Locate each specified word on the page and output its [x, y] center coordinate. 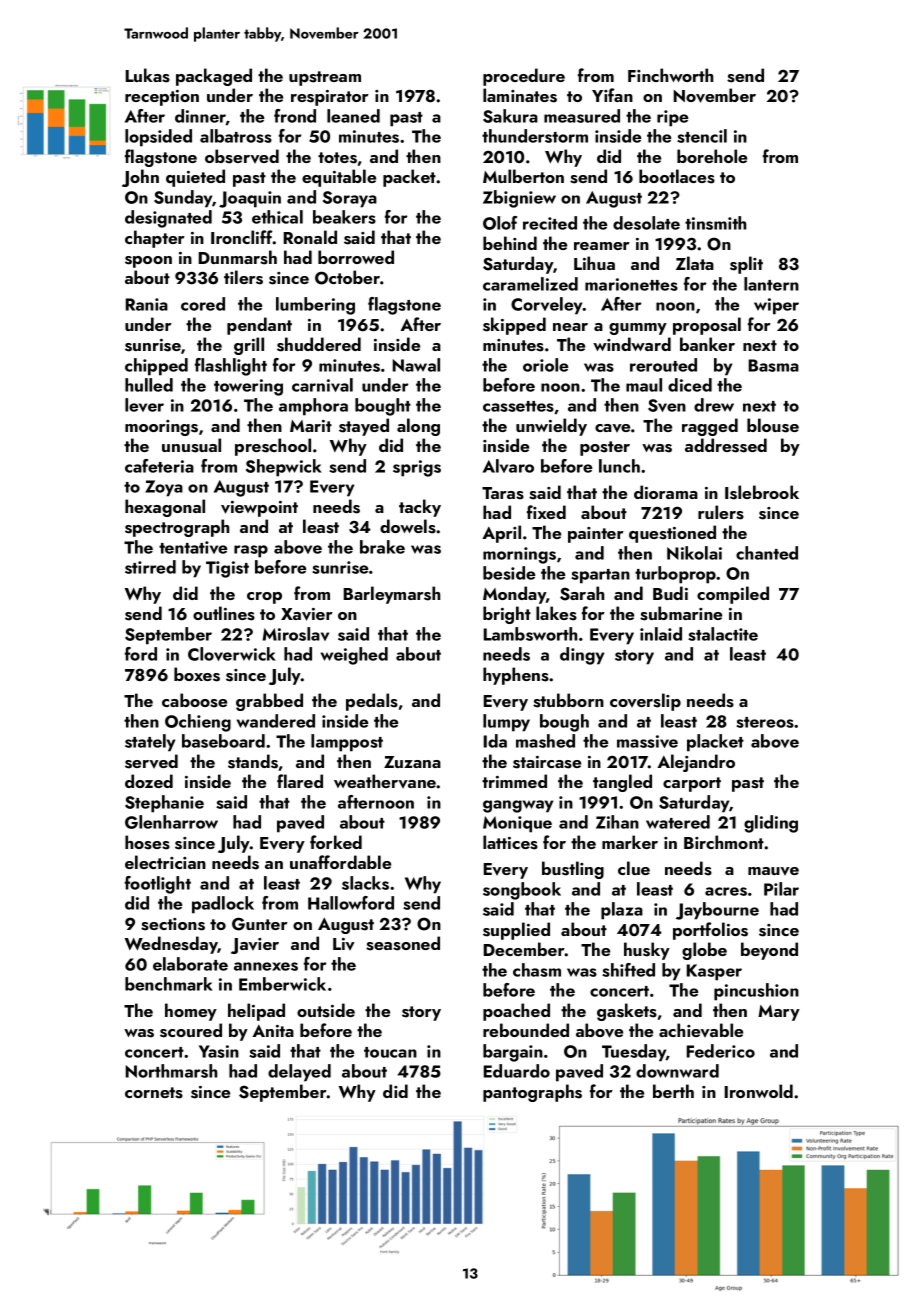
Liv [344, 944]
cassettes [518, 406]
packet [409, 178]
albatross [236, 136]
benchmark [169, 984]
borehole [712, 156]
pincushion [756, 992]
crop [264, 598]
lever [144, 405]
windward [632, 344]
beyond [769, 951]
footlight [158, 885]
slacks [365, 883]
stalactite [723, 634]
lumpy [506, 723]
